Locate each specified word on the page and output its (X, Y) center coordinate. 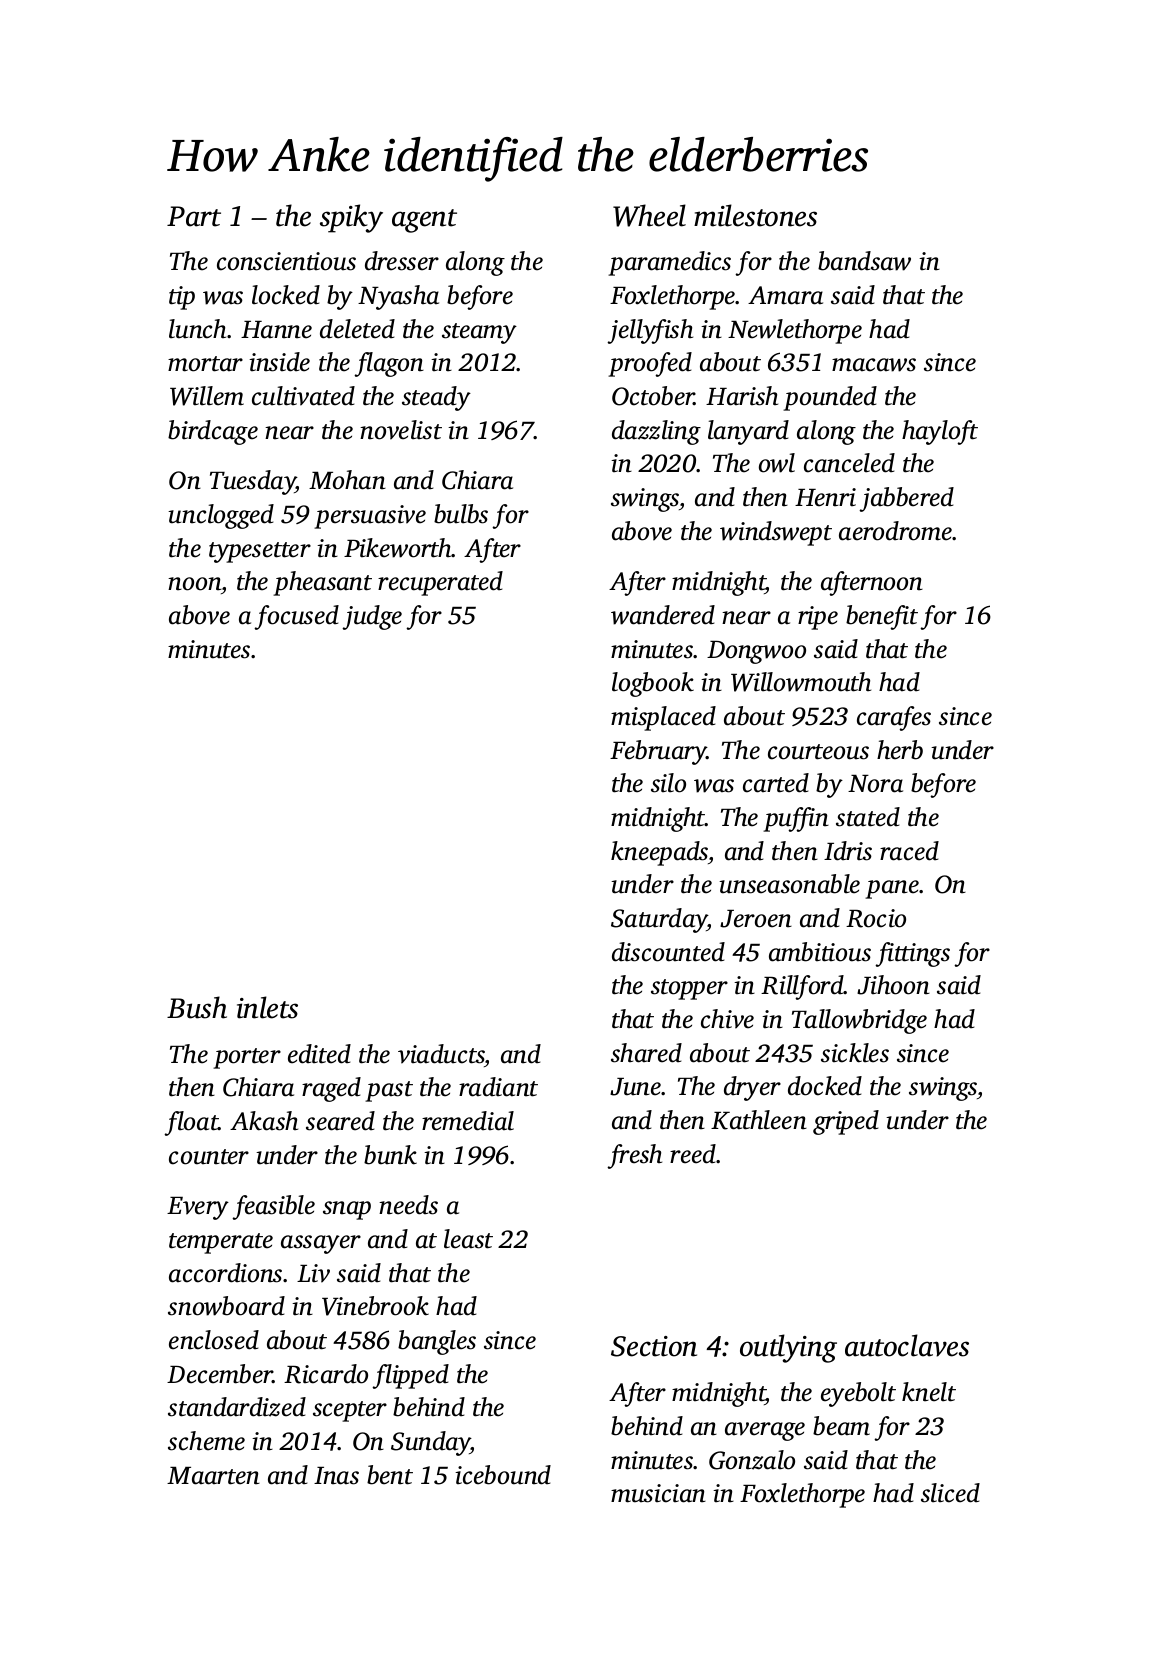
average (765, 1431)
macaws (874, 365)
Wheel (649, 215)
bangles (437, 1342)
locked (286, 295)
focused (296, 617)
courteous (818, 752)
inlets (267, 1007)
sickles (855, 1053)
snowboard (226, 1306)
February (658, 752)
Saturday (659, 920)
